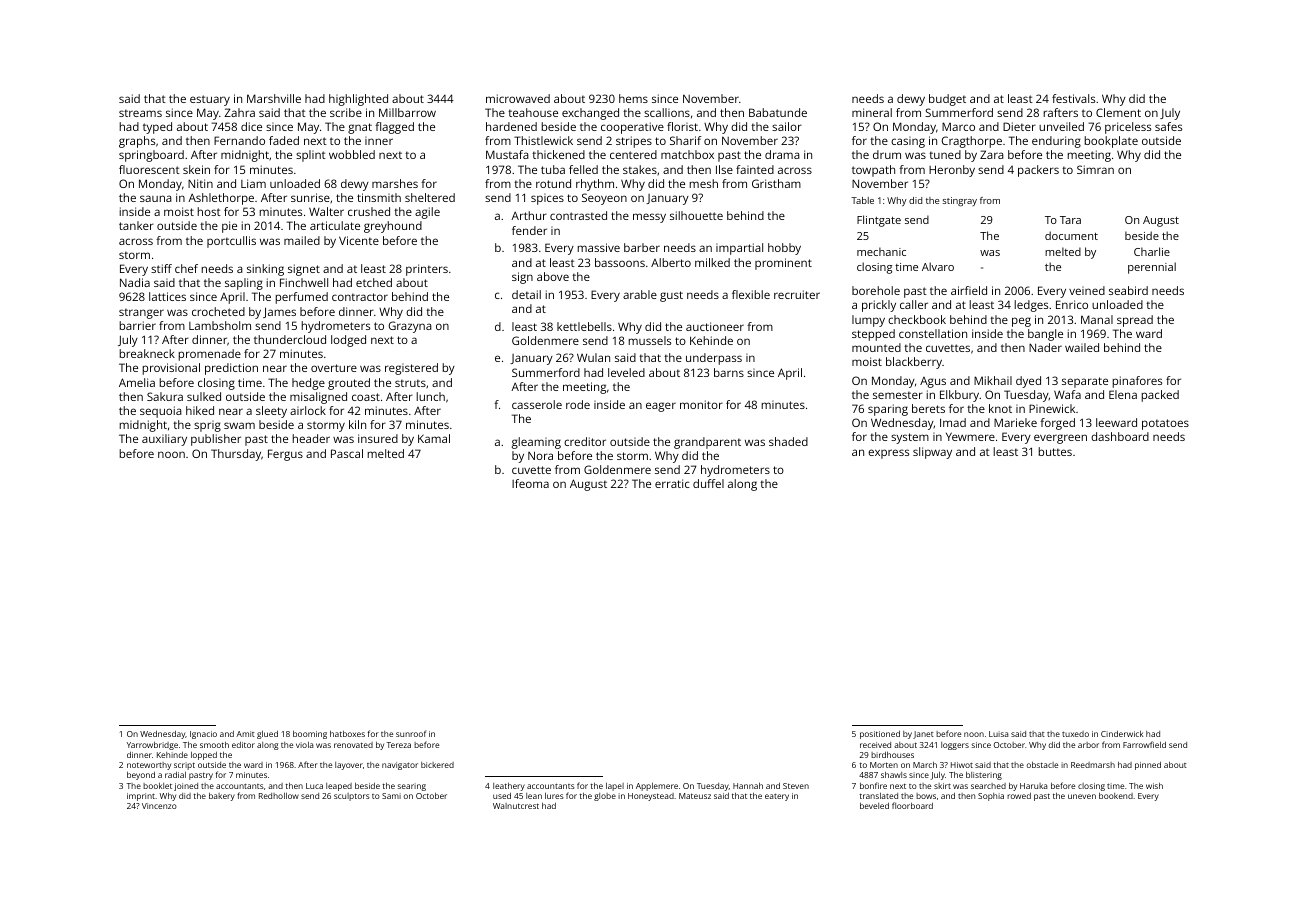  What do you see at coordinates (707, 443) in the screenshot?
I see `grandparent` at bounding box center [707, 443].
